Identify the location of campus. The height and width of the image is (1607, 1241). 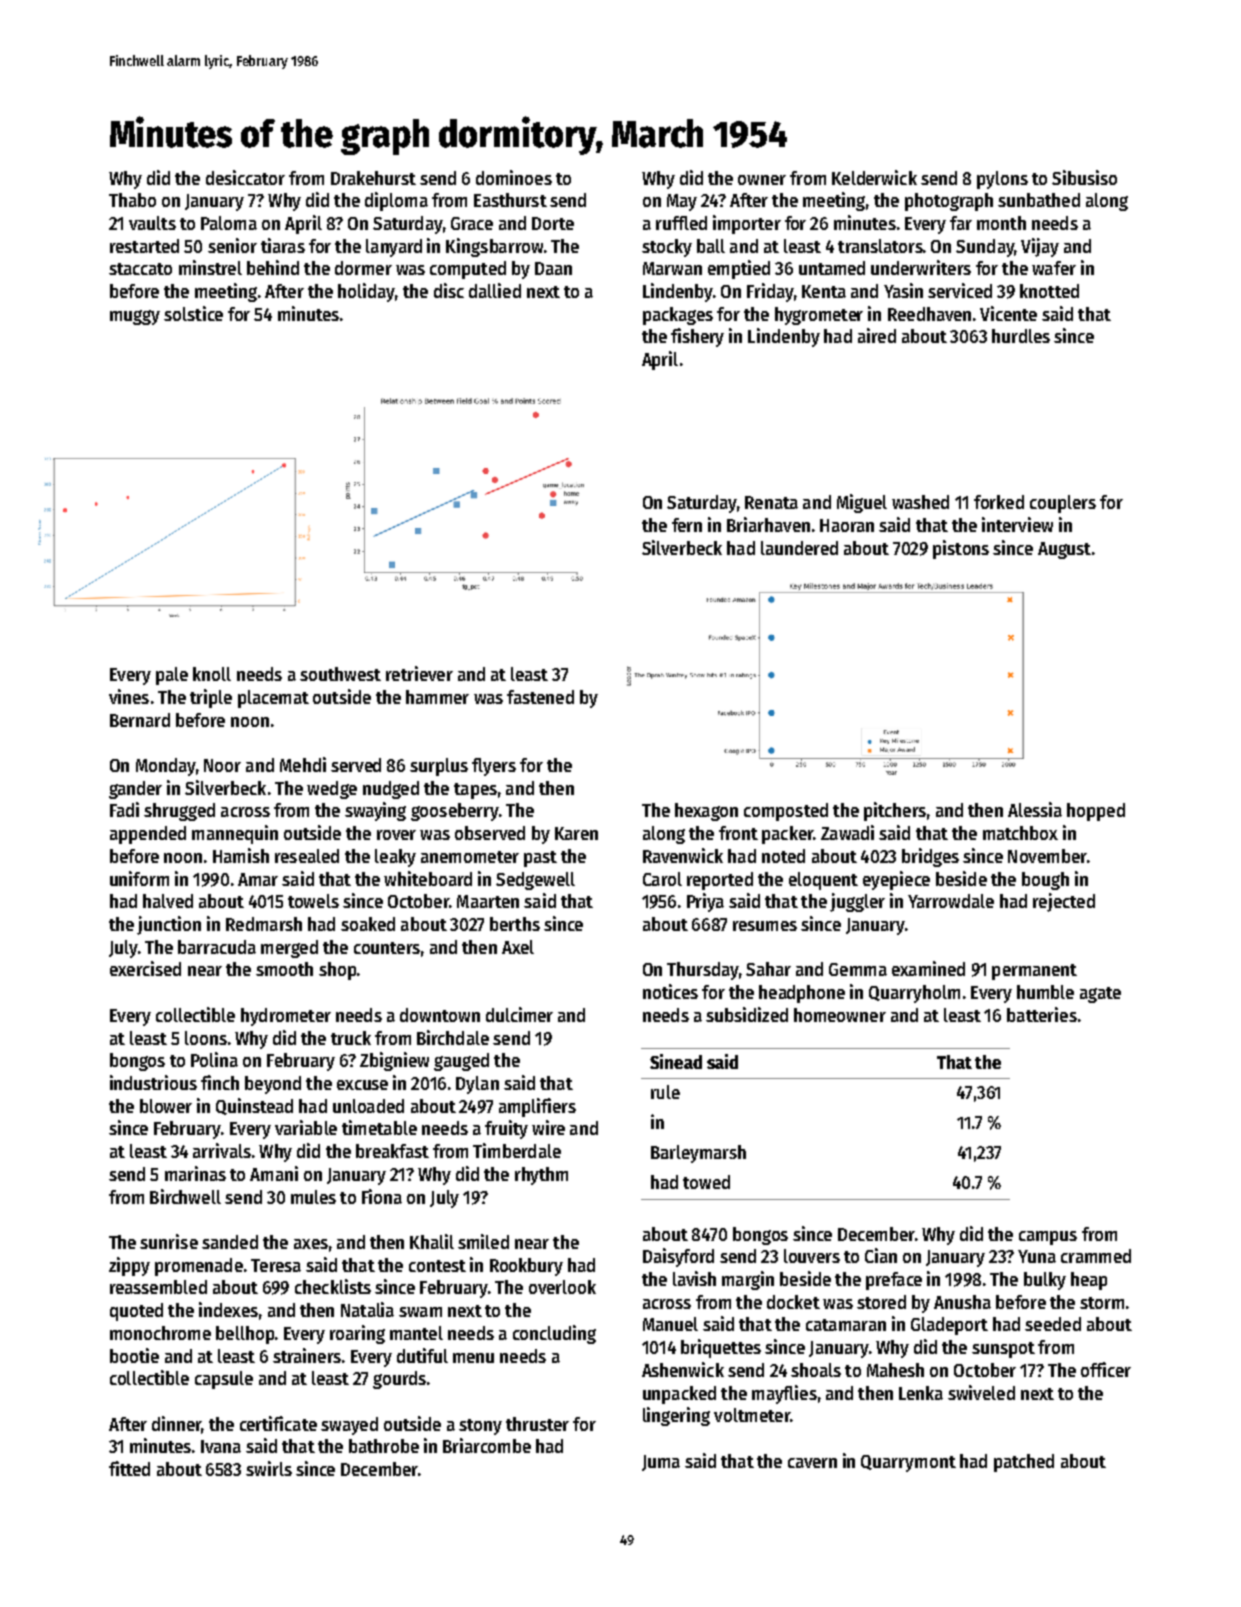
(1048, 1238).
